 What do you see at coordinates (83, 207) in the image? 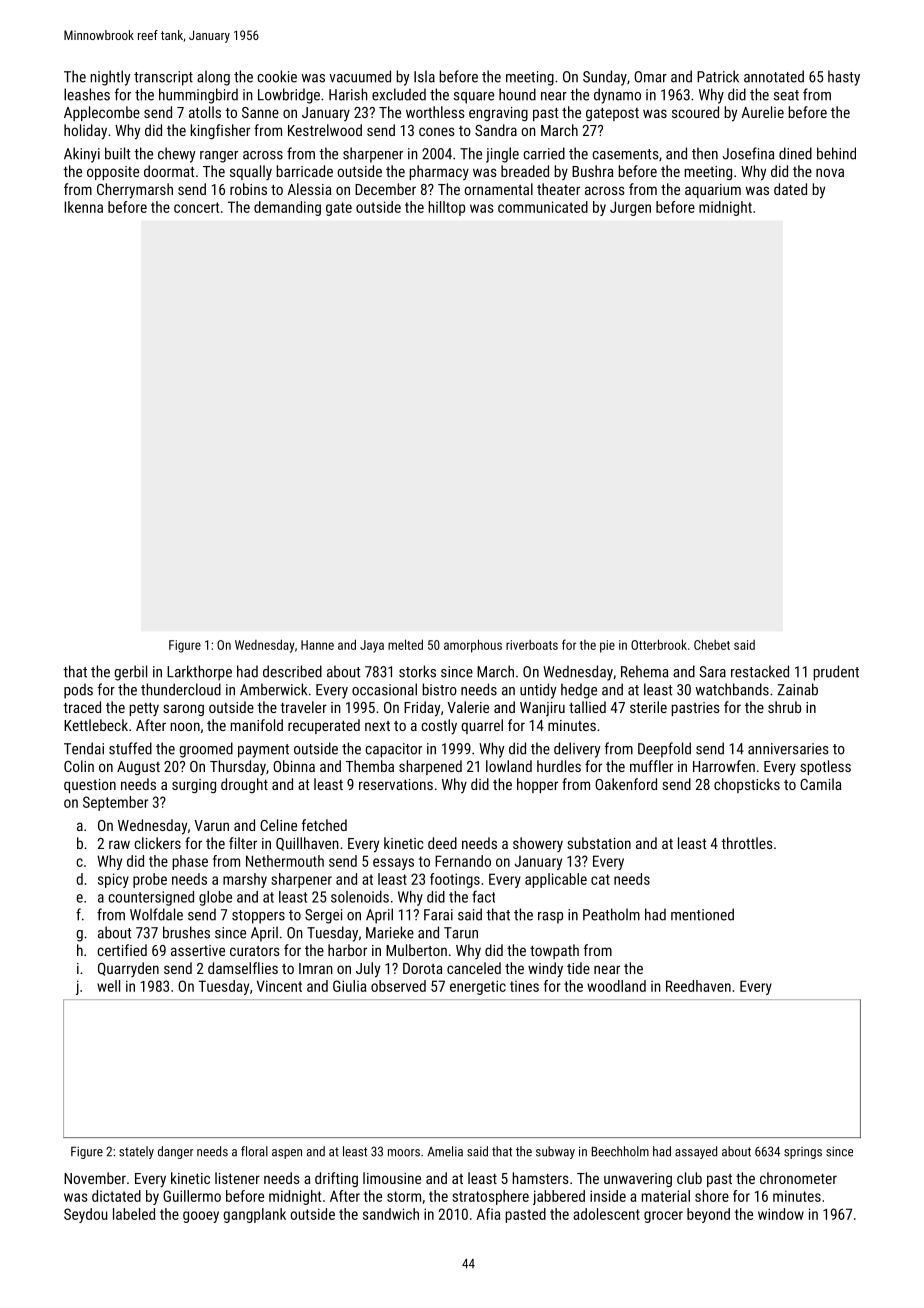
I see `Ikenna` at bounding box center [83, 207].
